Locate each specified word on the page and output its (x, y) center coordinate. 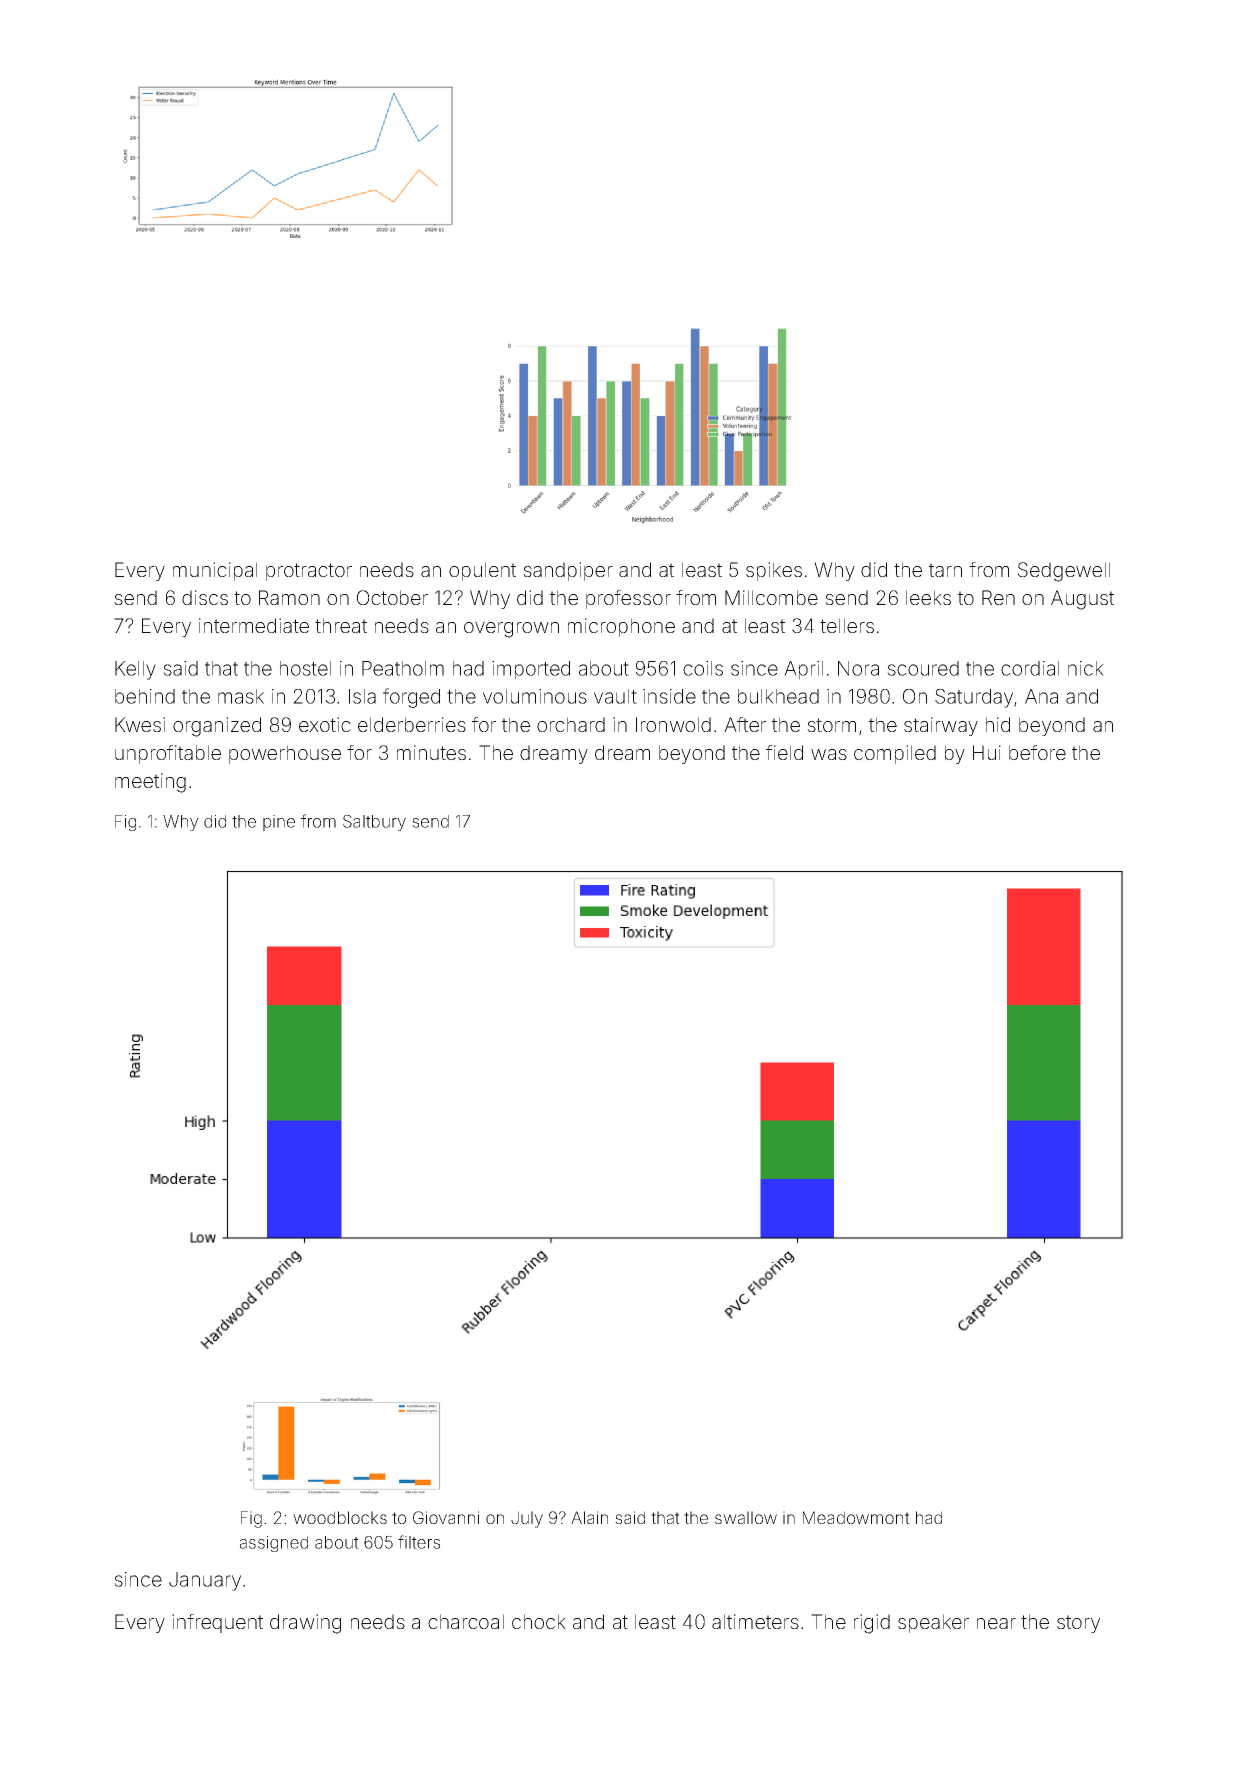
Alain (589, 1517)
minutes (431, 752)
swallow (746, 1517)
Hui (987, 752)
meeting (150, 783)
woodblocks (340, 1517)
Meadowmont (856, 1517)
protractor (309, 572)
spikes (774, 571)
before (1037, 752)
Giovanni (446, 1517)
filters (419, 1542)
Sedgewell (1064, 572)
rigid (872, 1624)
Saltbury (374, 823)
